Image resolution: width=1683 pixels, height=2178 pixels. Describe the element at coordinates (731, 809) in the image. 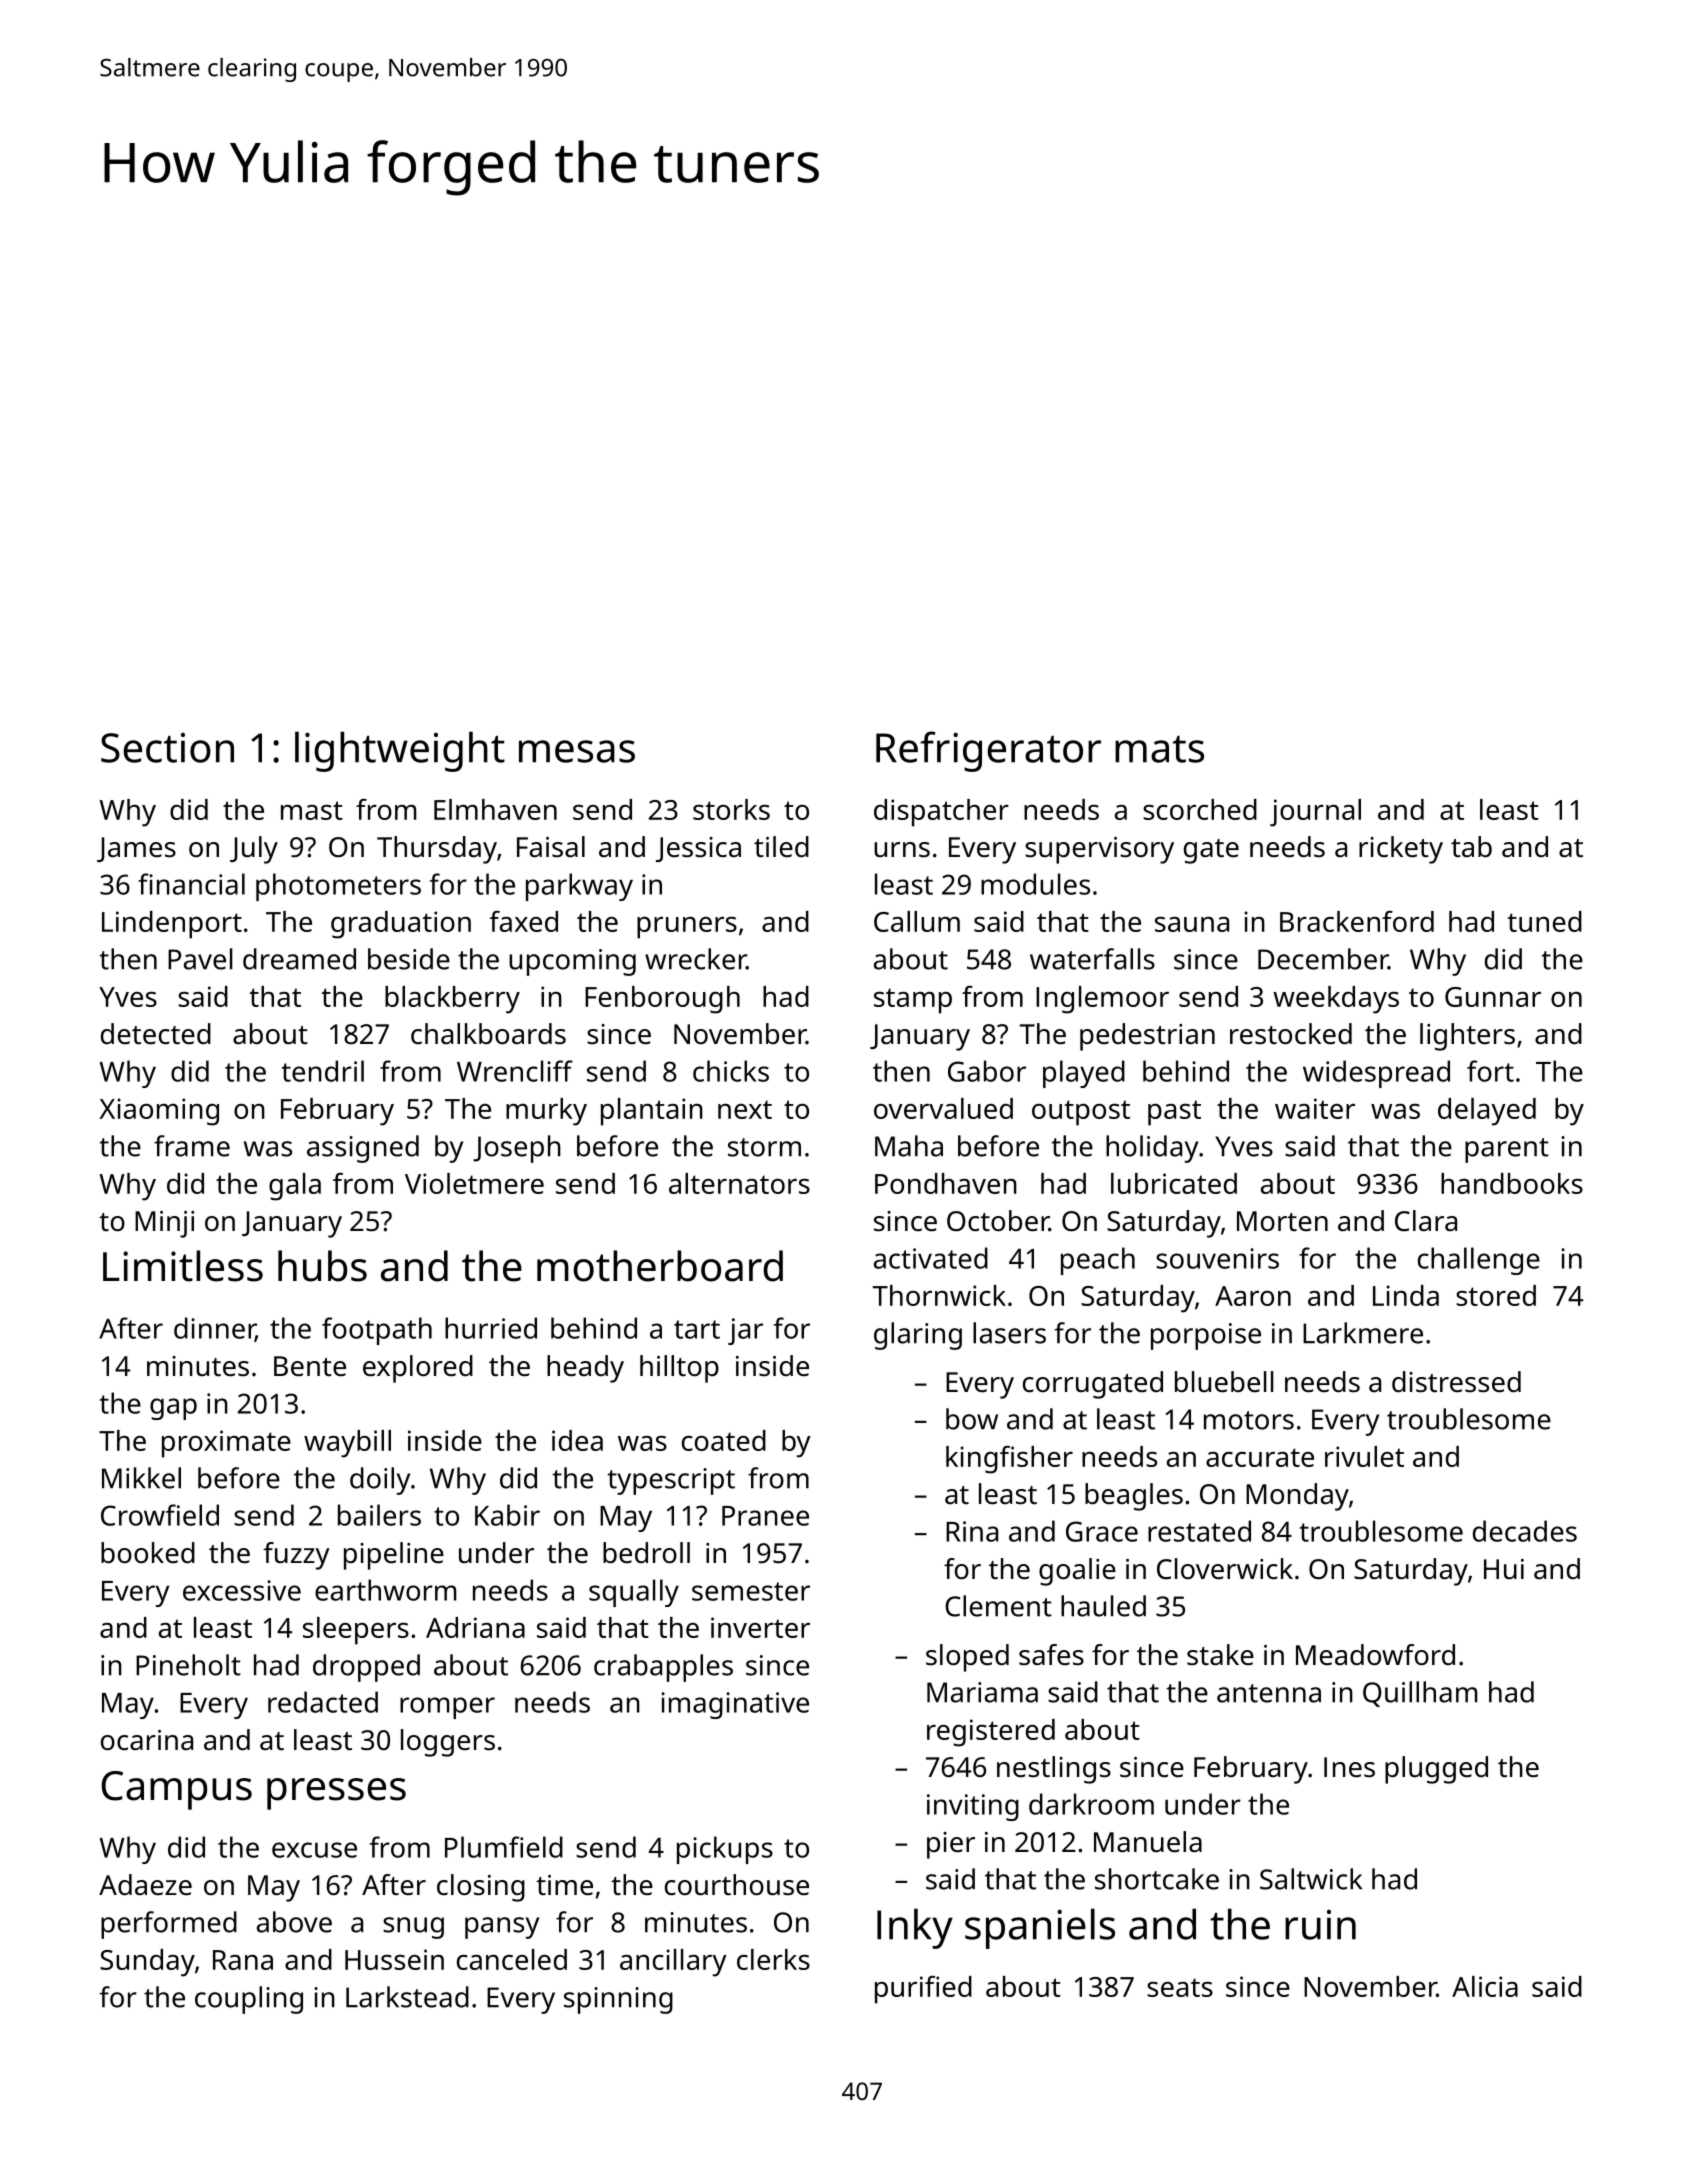

I see `storks` at that location.
